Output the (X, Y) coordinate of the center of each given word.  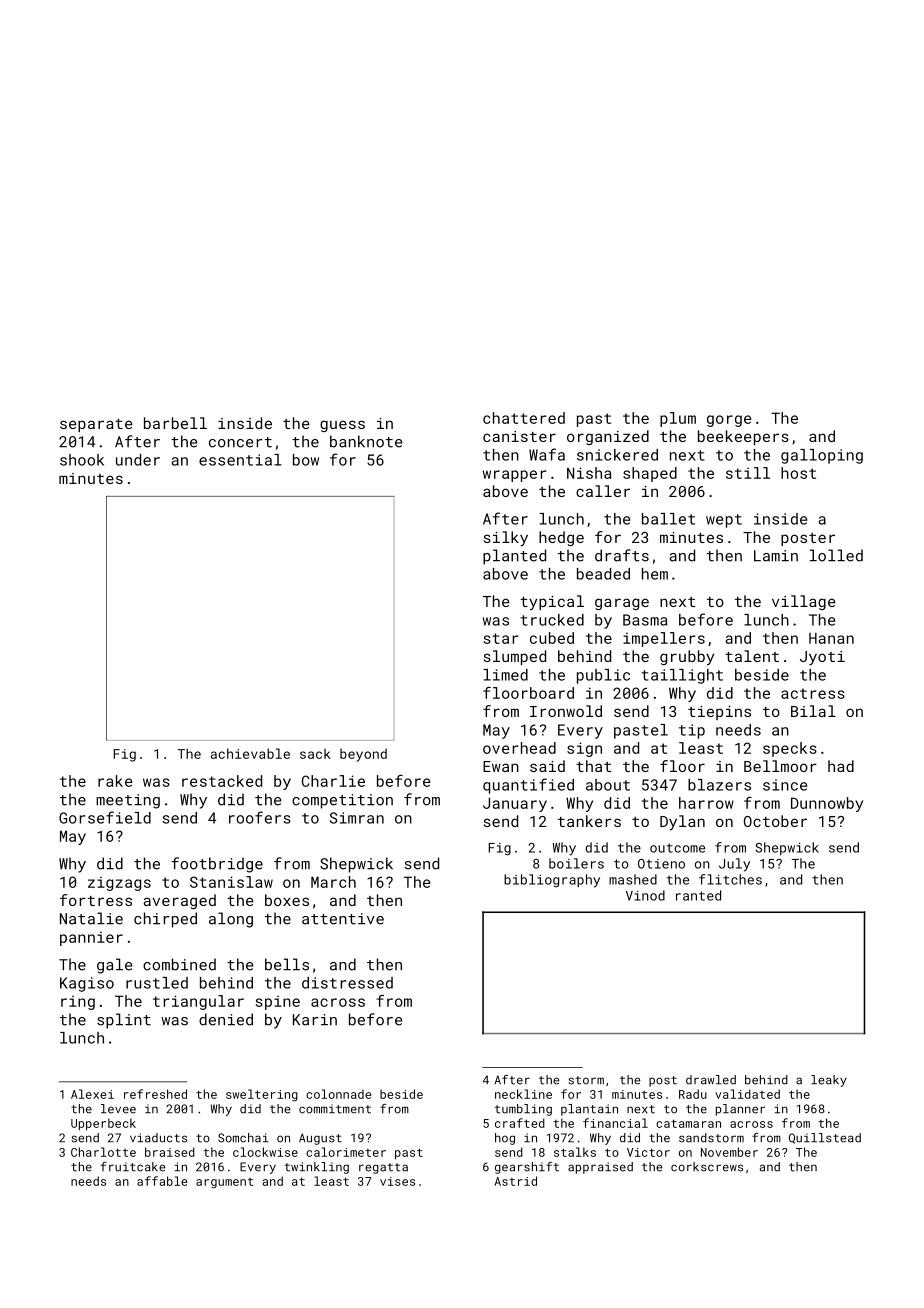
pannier (91, 939)
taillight (682, 676)
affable (162, 1181)
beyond (363, 755)
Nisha (589, 473)
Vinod (645, 895)
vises (397, 1181)
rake (115, 781)
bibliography (552, 881)
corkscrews (707, 1167)
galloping (822, 456)
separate (96, 425)
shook (82, 460)
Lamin (776, 556)
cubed (552, 638)
